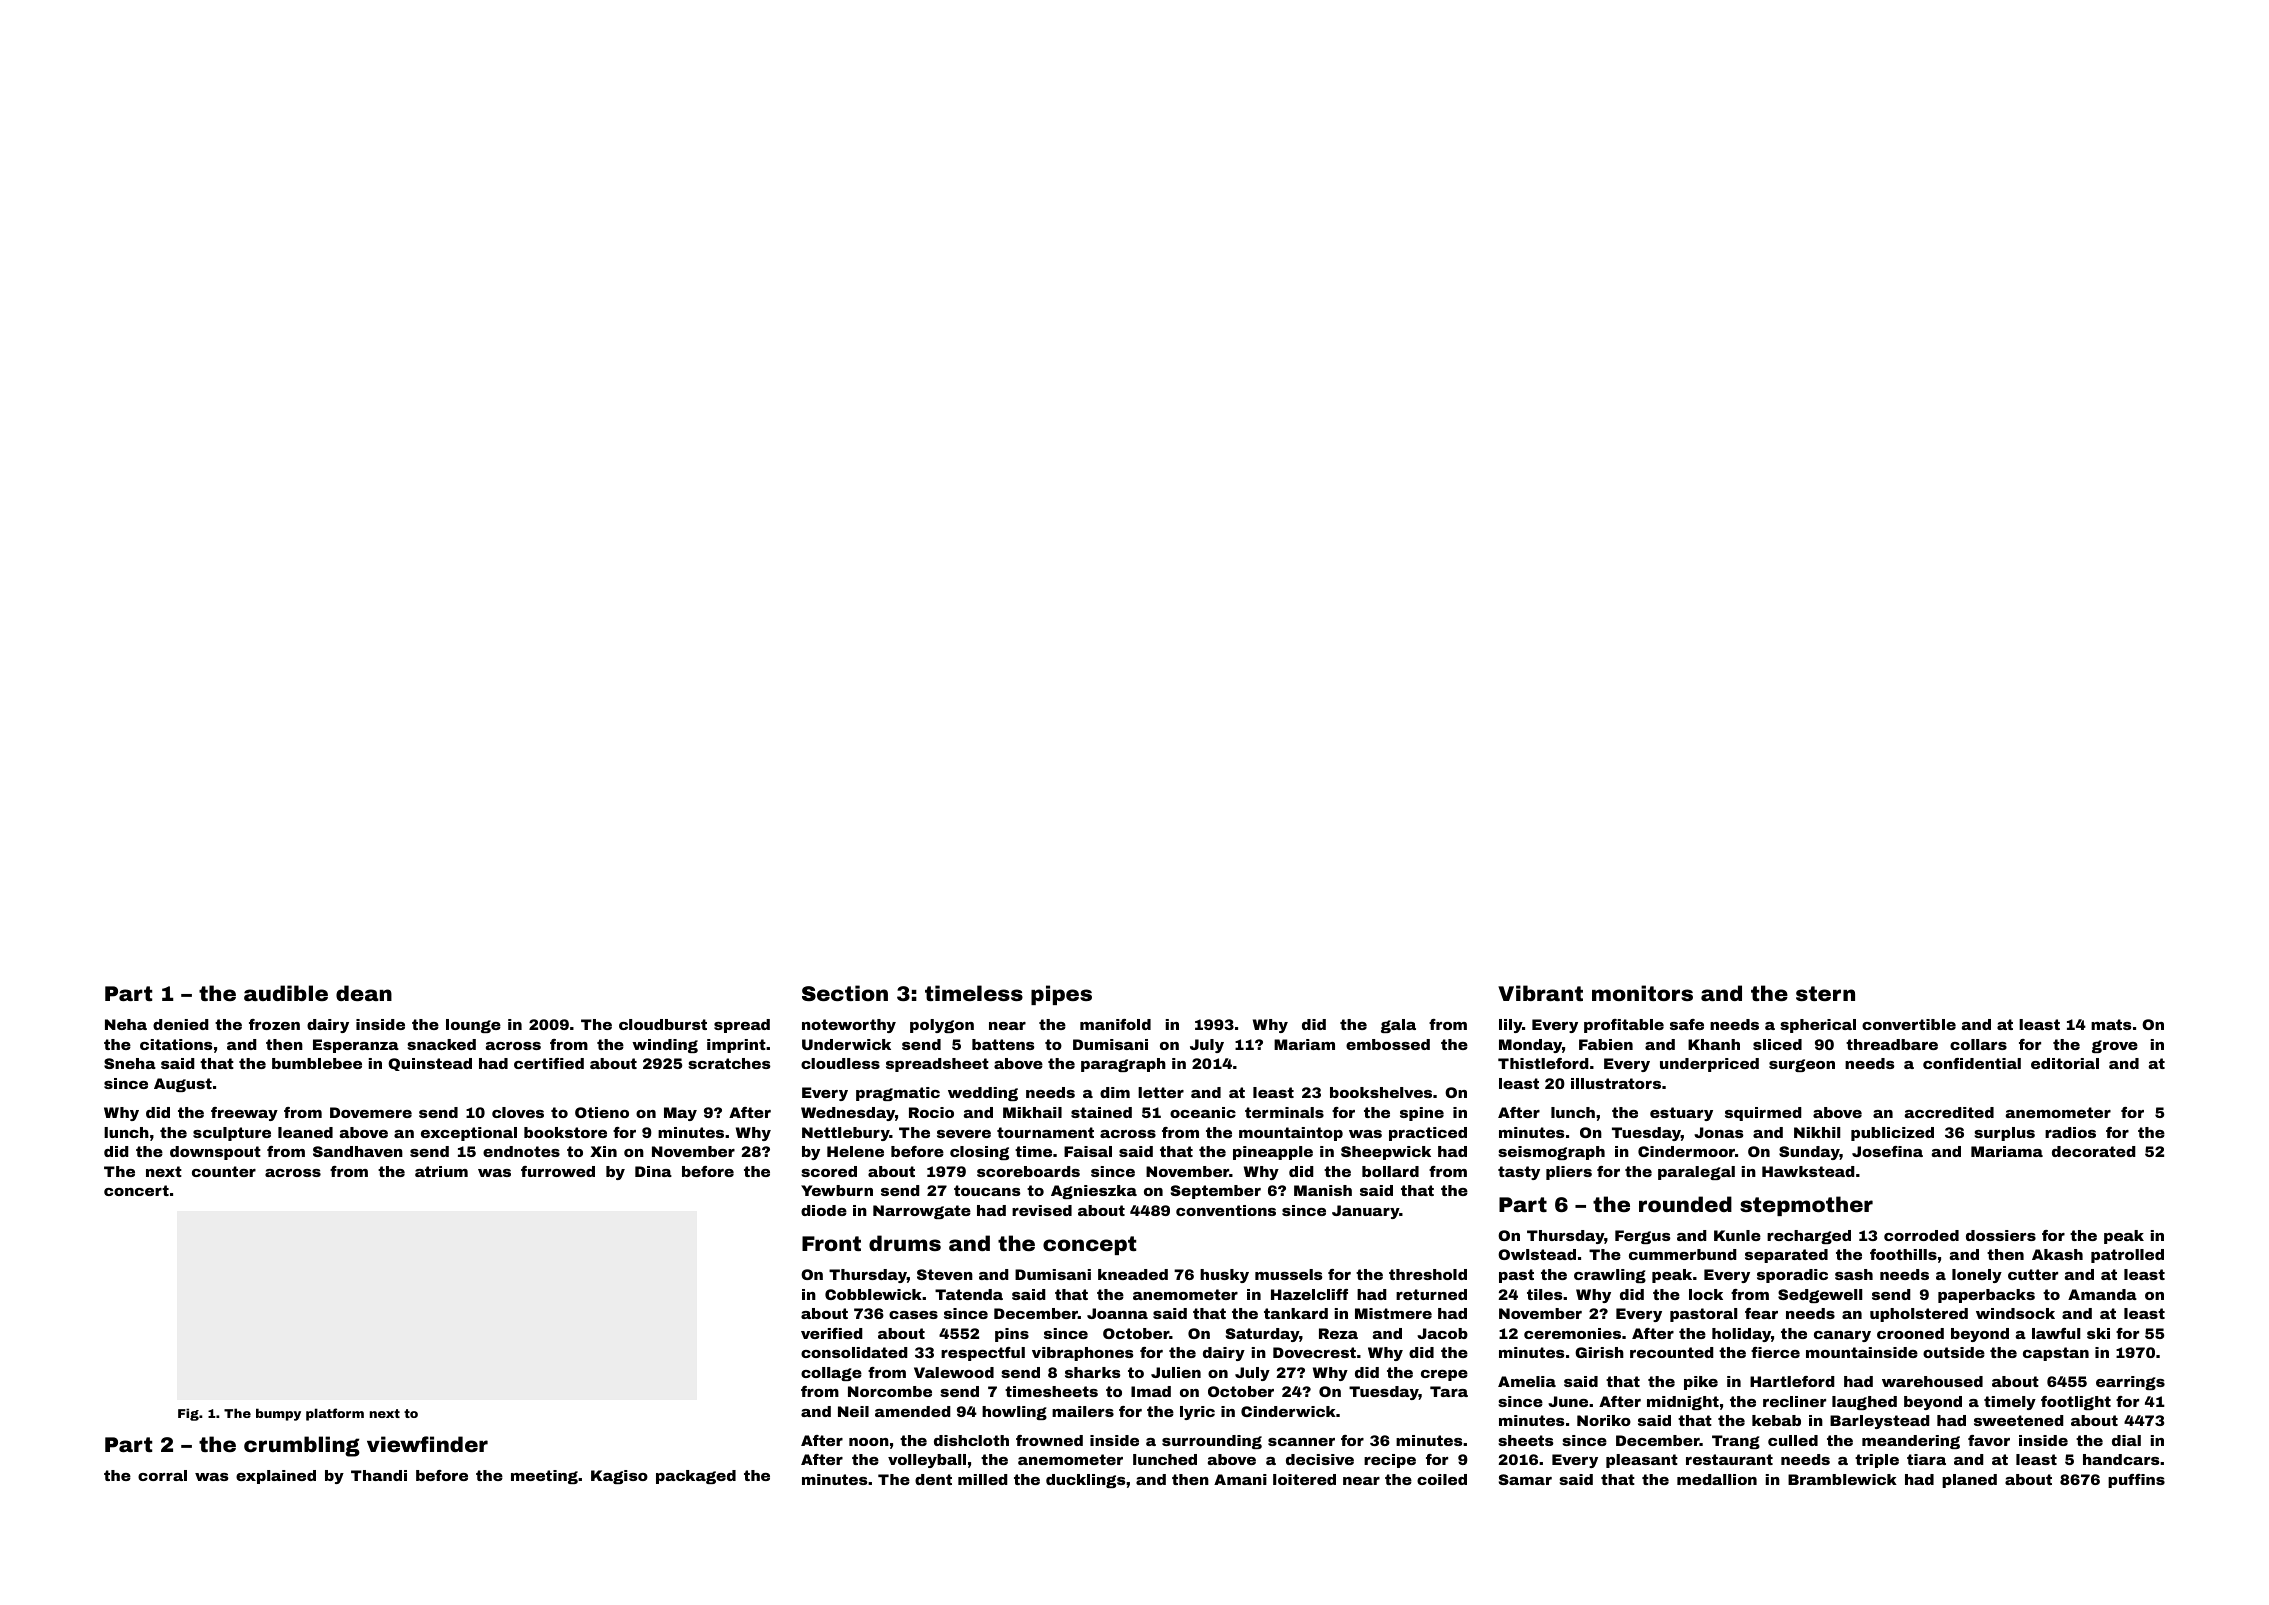  I want to click on concert, so click(136, 1190).
